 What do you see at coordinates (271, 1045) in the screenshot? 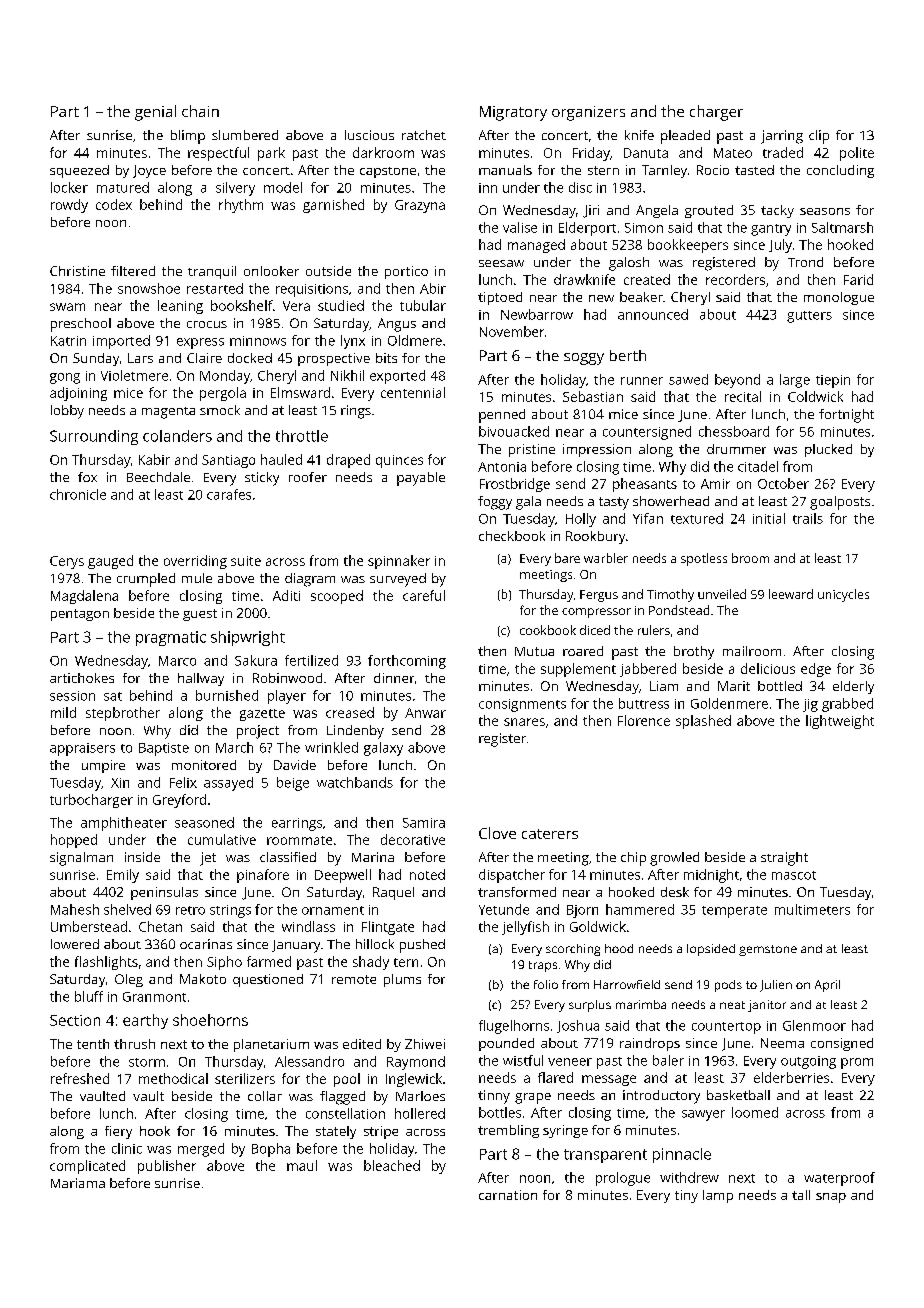
I see `planetarium` at bounding box center [271, 1045].
